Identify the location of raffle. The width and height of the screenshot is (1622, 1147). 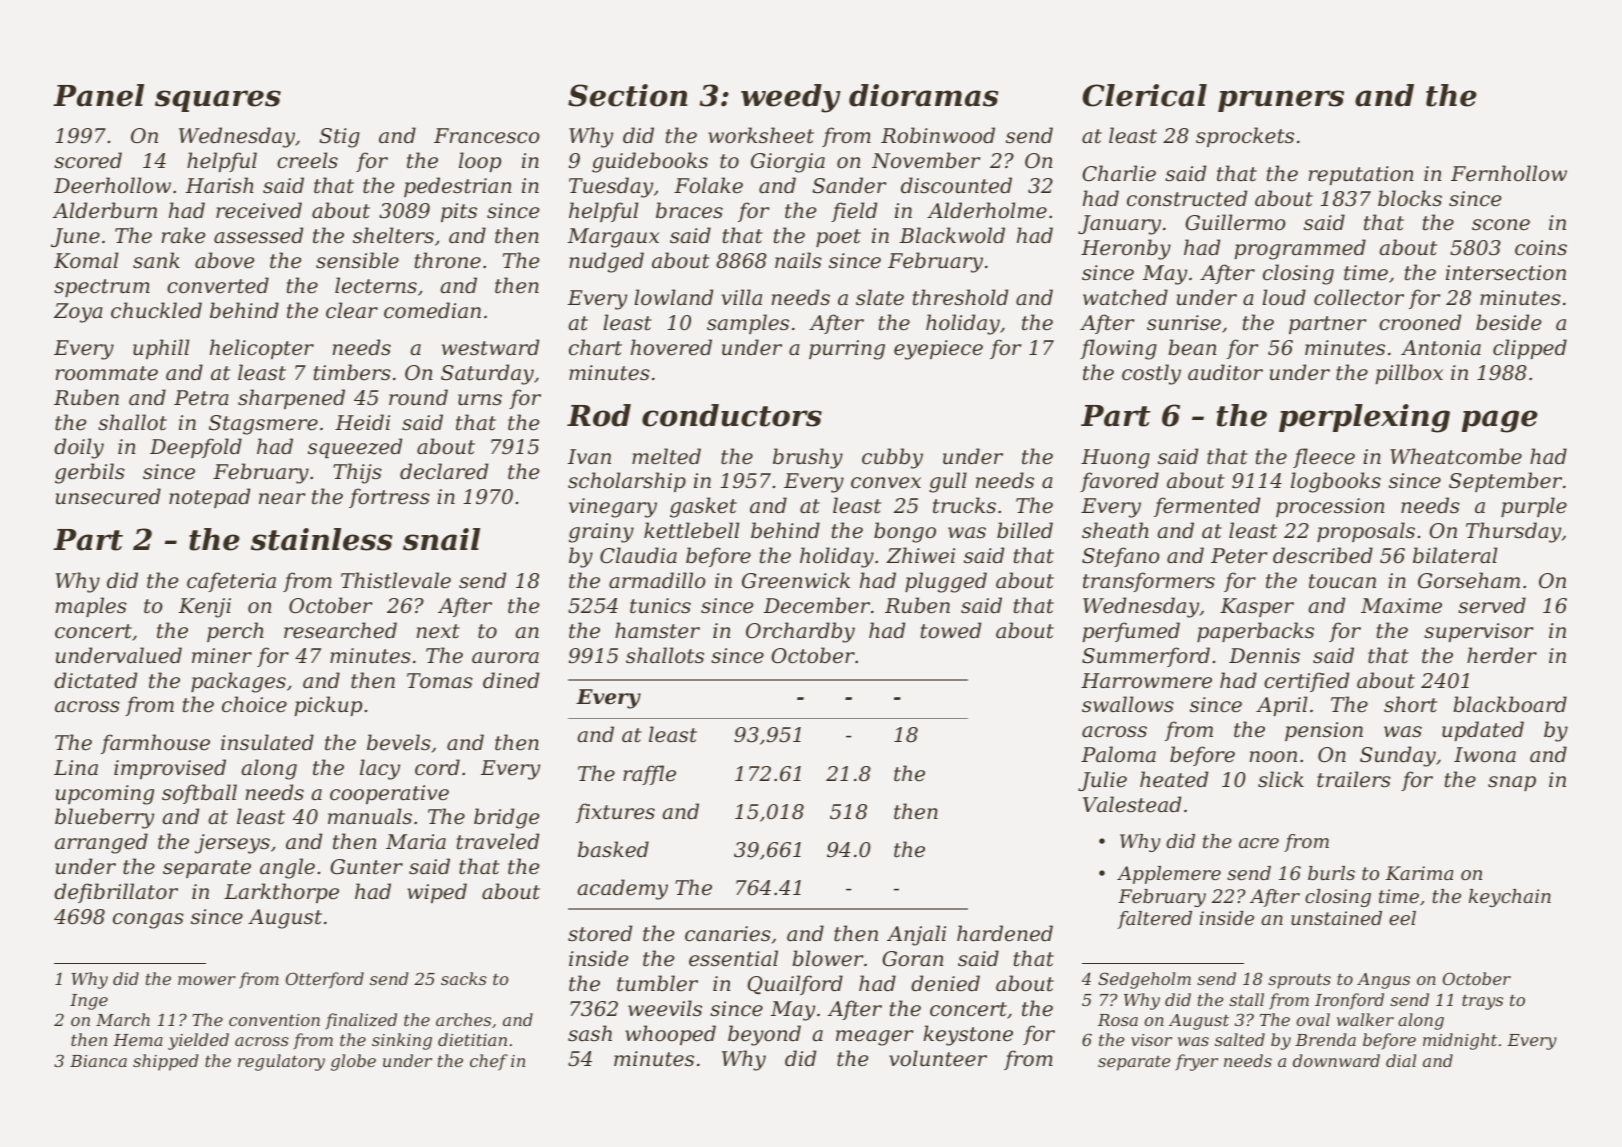
(649, 775).
